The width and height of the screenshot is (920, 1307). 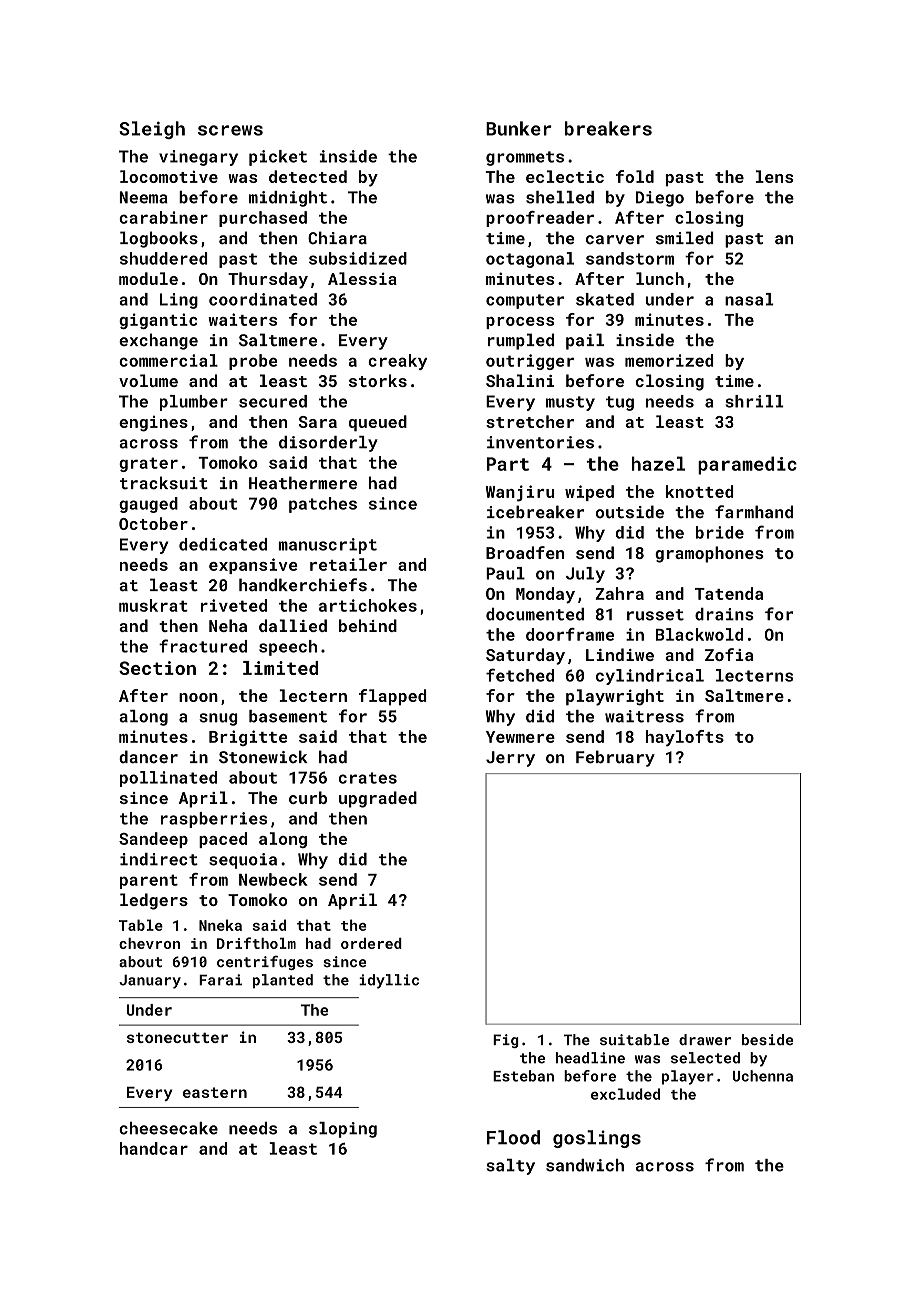 I want to click on commercial, so click(x=168, y=360).
